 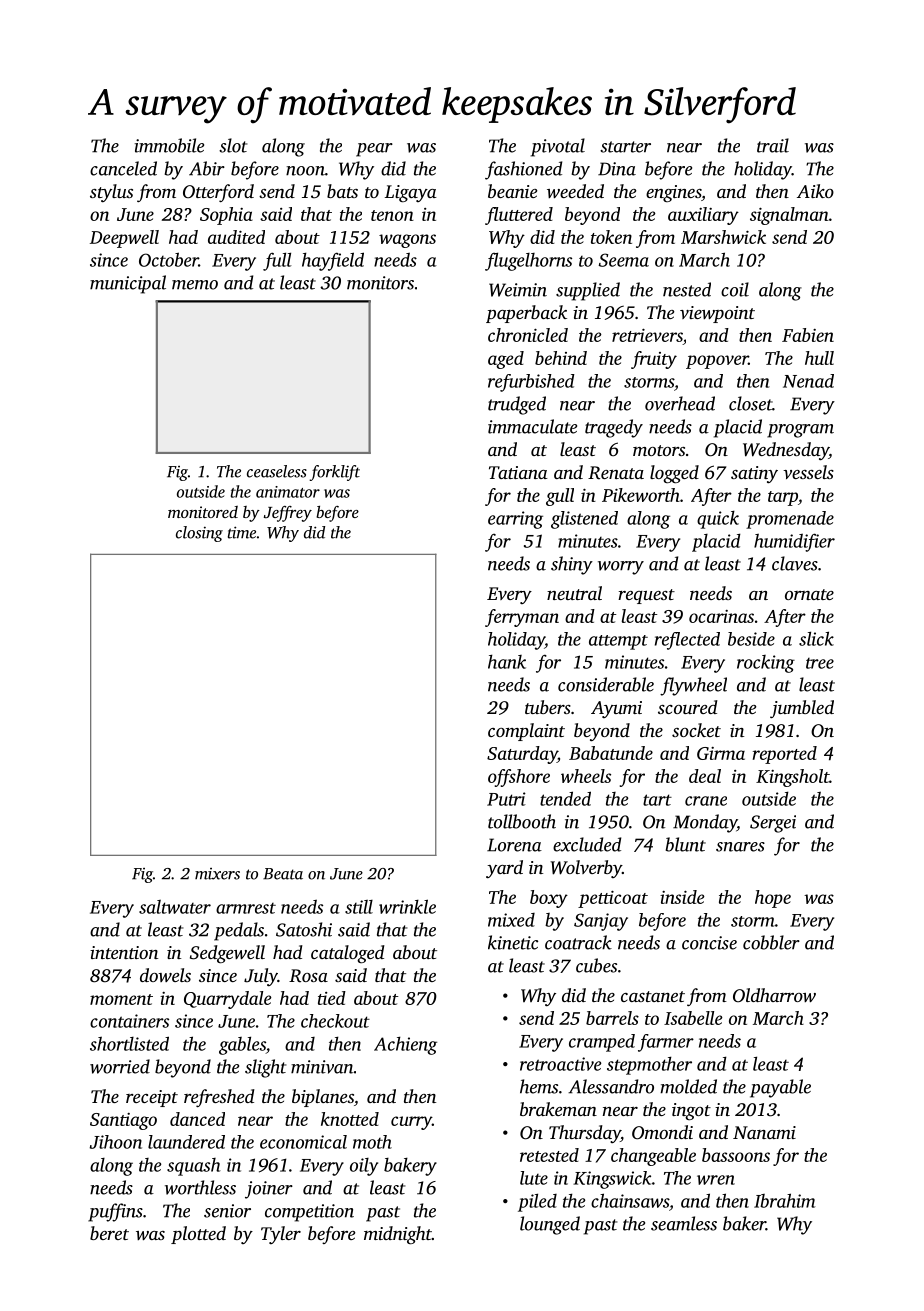 What do you see at coordinates (531, 383) in the screenshot?
I see `refurbished` at bounding box center [531, 383].
